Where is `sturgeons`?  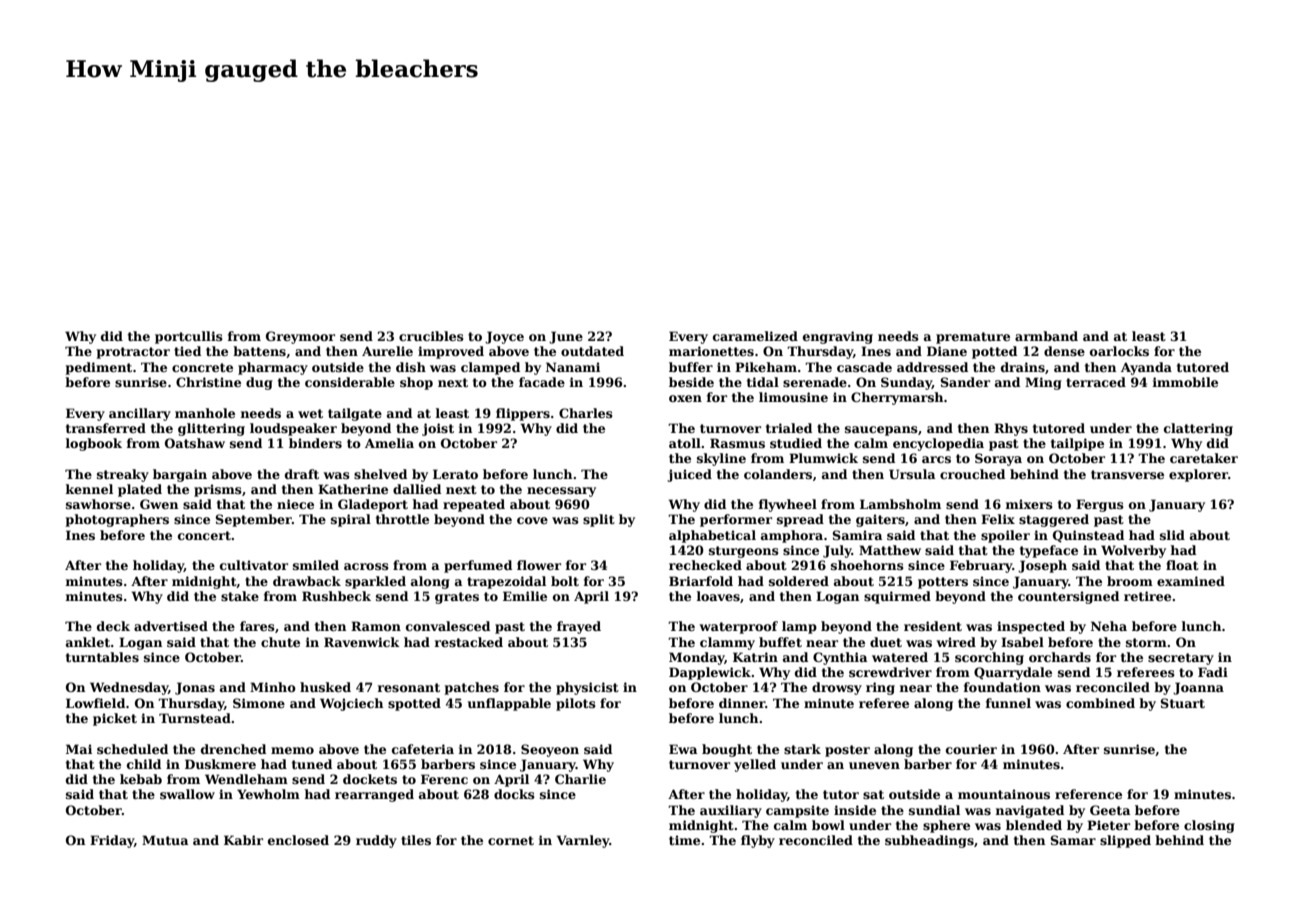 sturgeons is located at coordinates (744, 552).
